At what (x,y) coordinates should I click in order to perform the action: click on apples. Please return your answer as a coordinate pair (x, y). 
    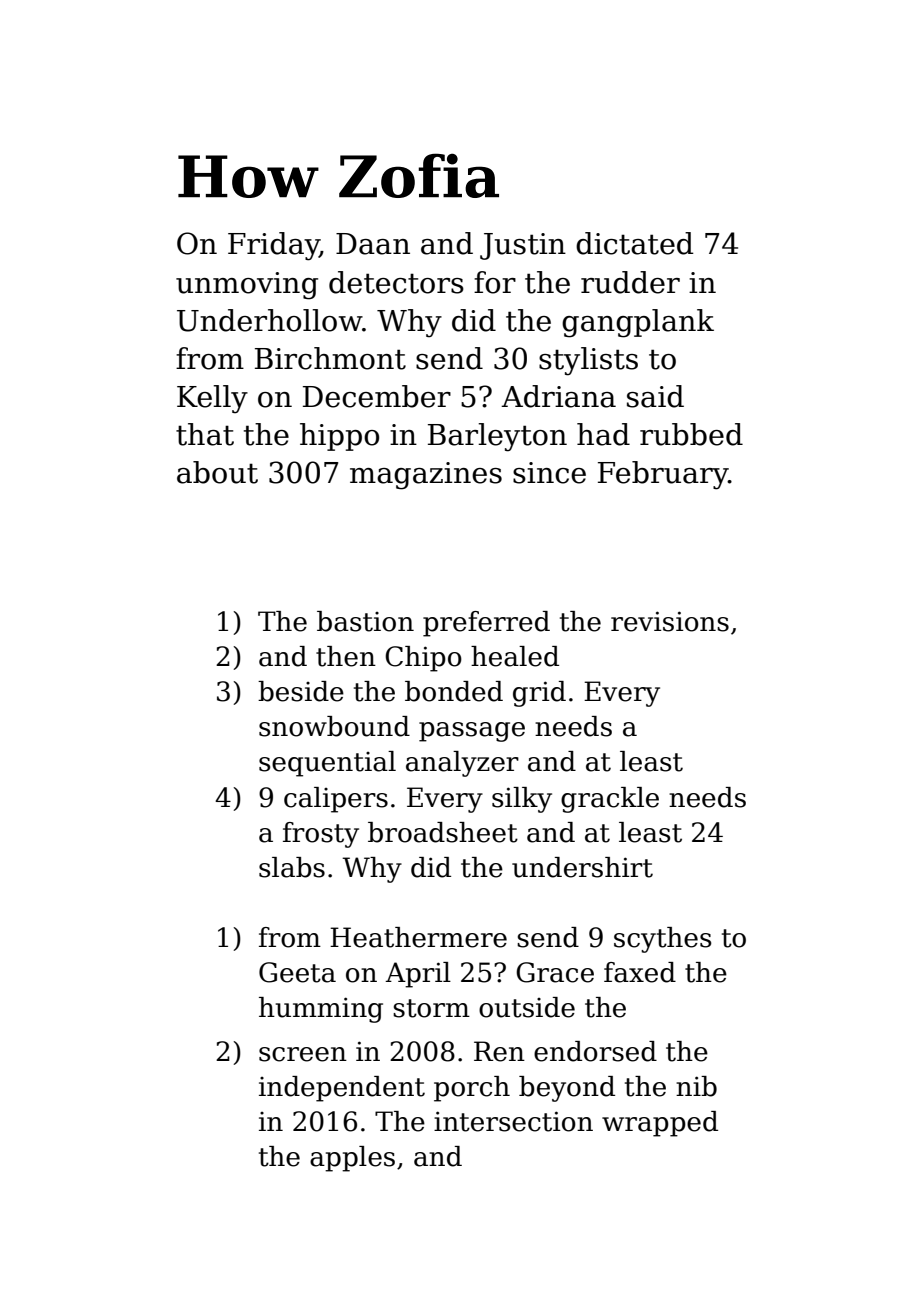
    Looking at the image, I should click on (352, 1159).
